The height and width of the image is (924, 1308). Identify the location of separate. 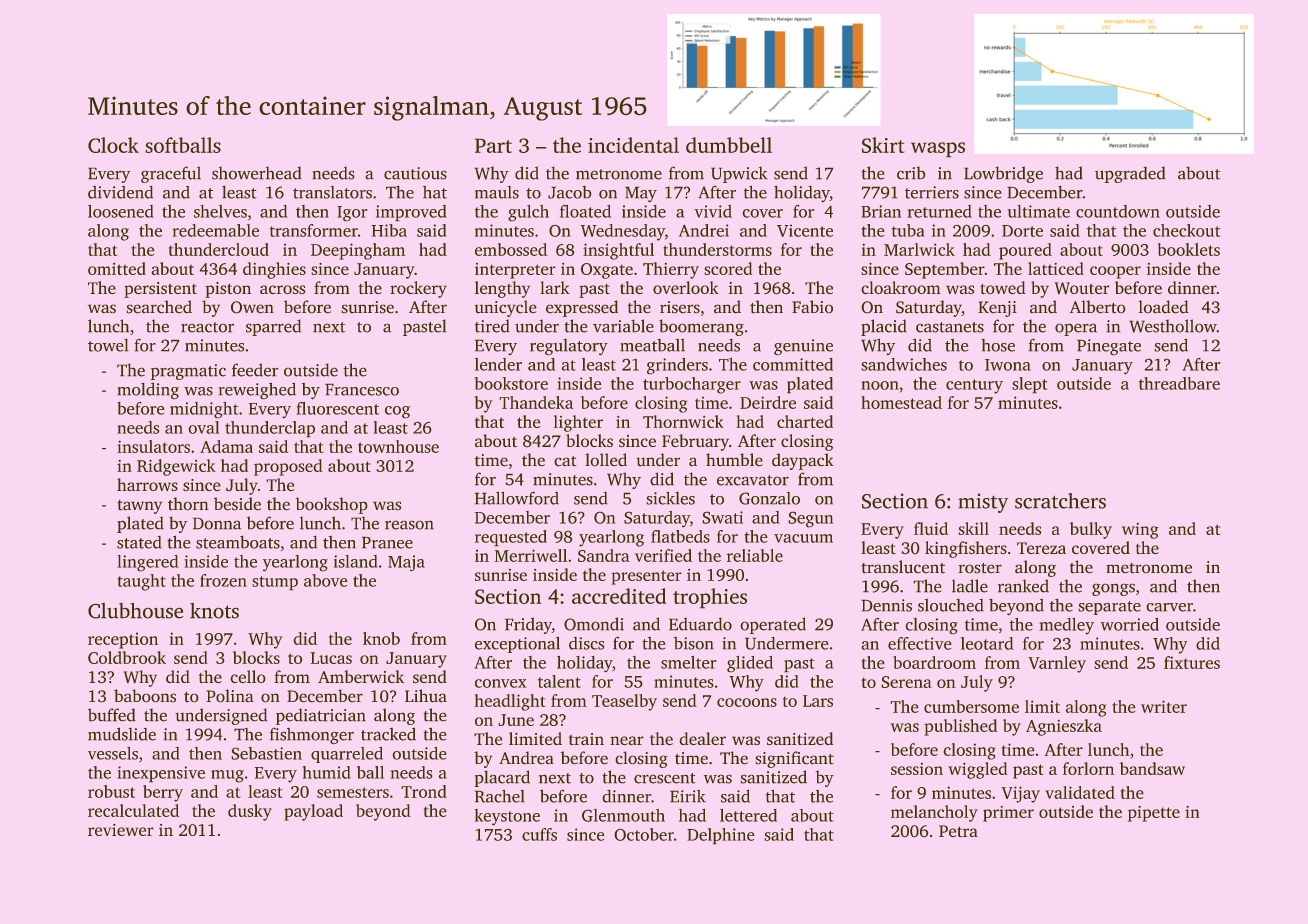
(1109, 608).
